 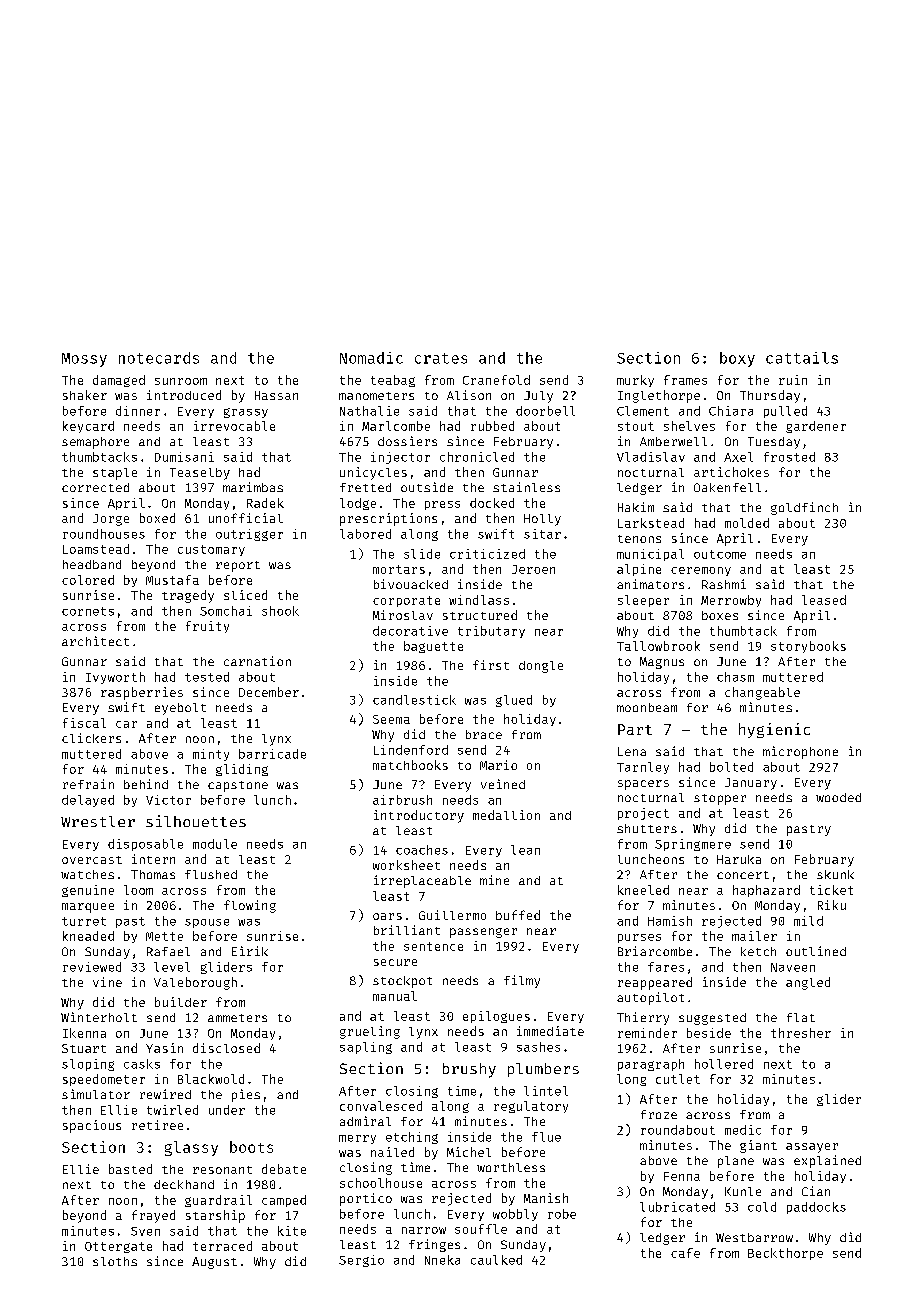 I want to click on microphone, so click(x=800, y=752).
